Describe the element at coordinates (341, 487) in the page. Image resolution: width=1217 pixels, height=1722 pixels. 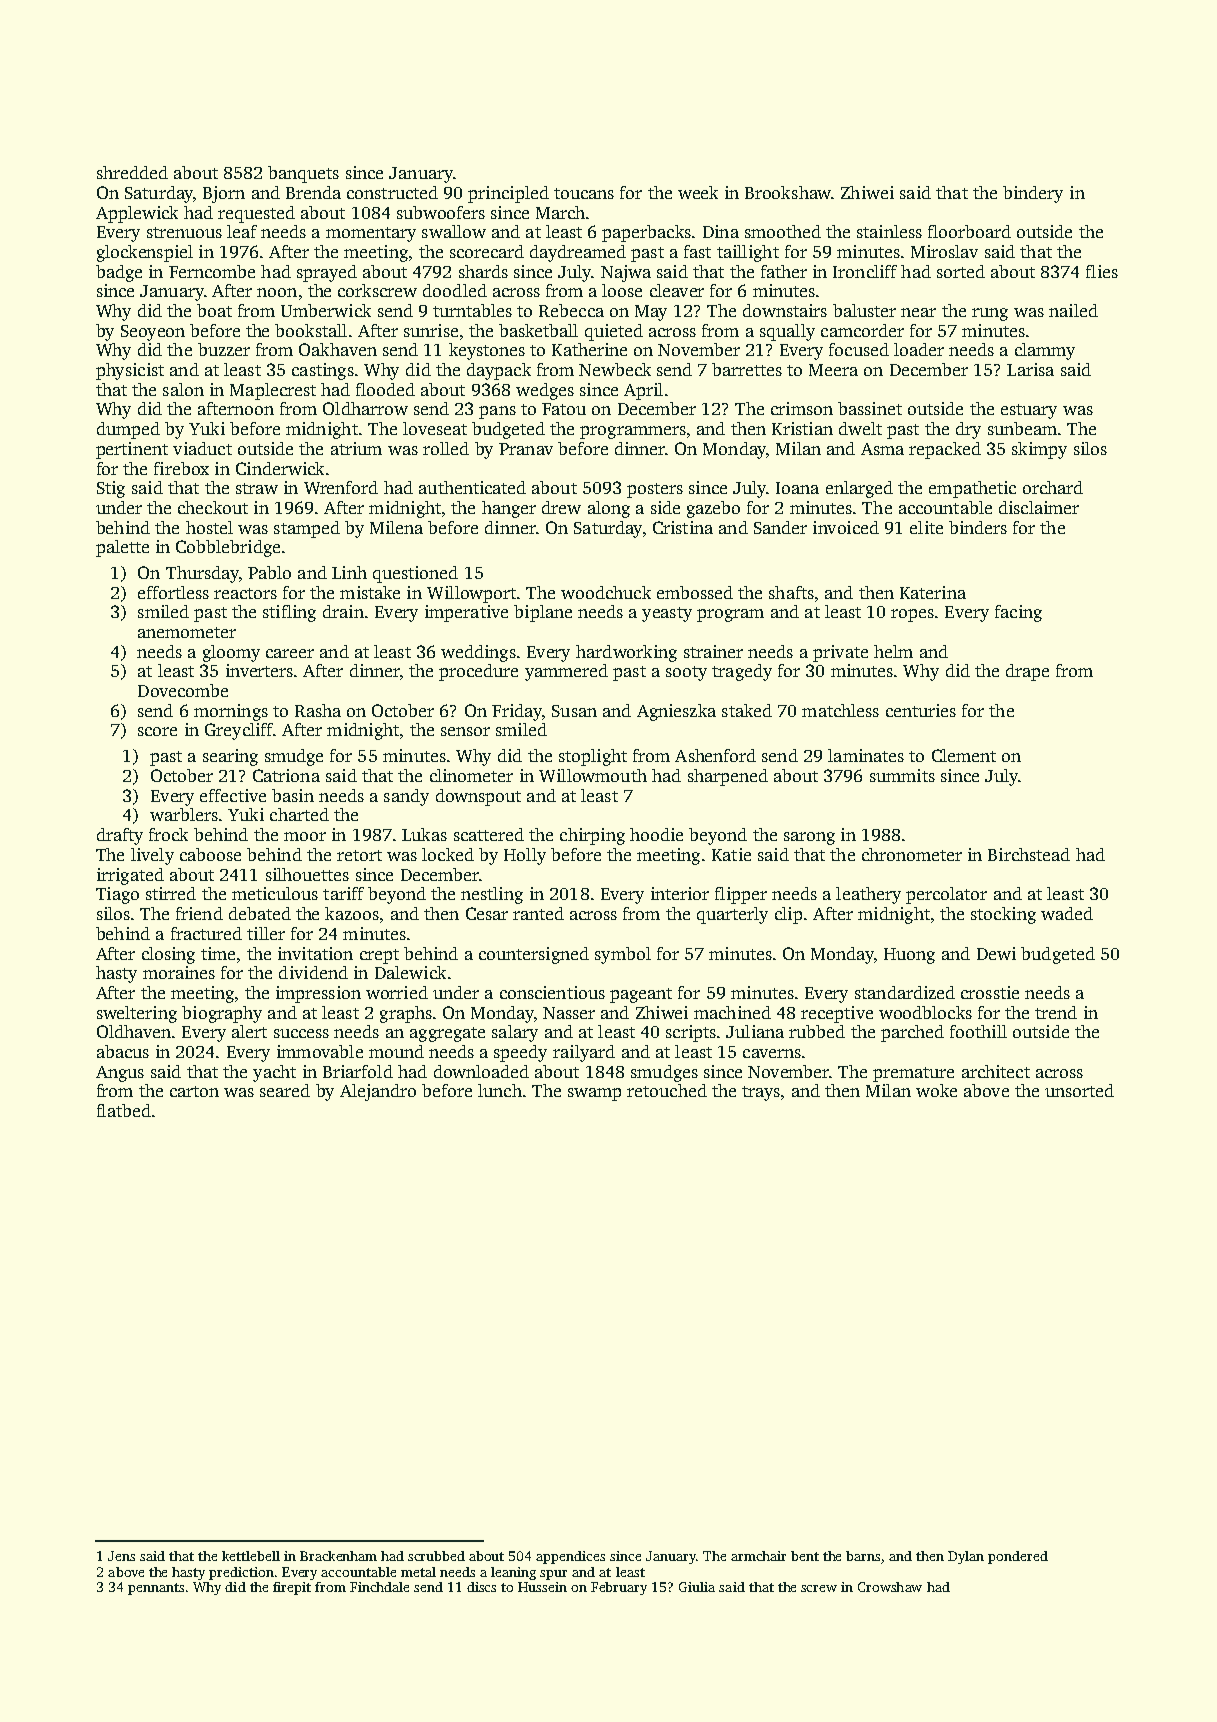
I see `Wrenford` at that location.
